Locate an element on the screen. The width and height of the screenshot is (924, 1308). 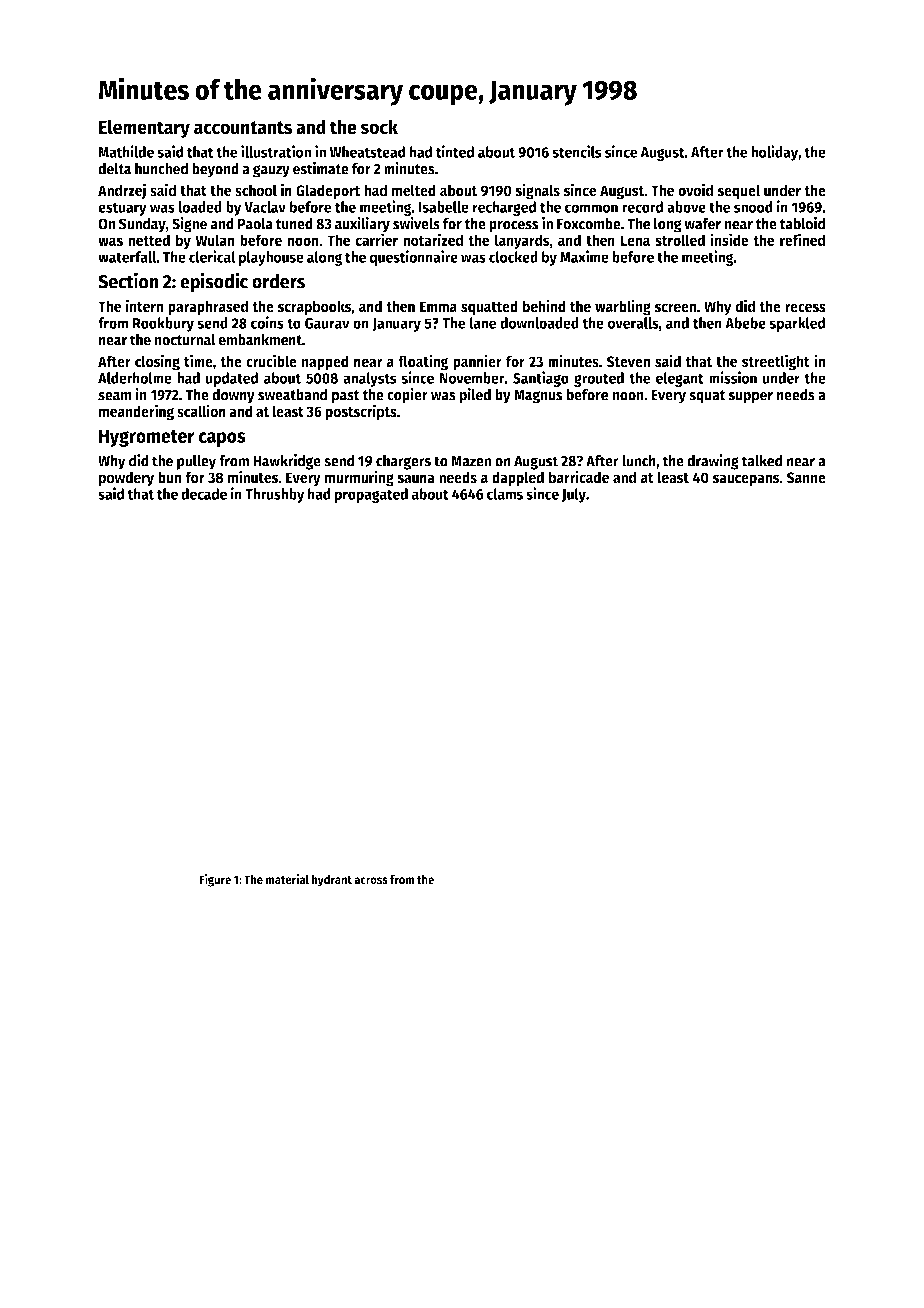
across is located at coordinates (371, 880).
